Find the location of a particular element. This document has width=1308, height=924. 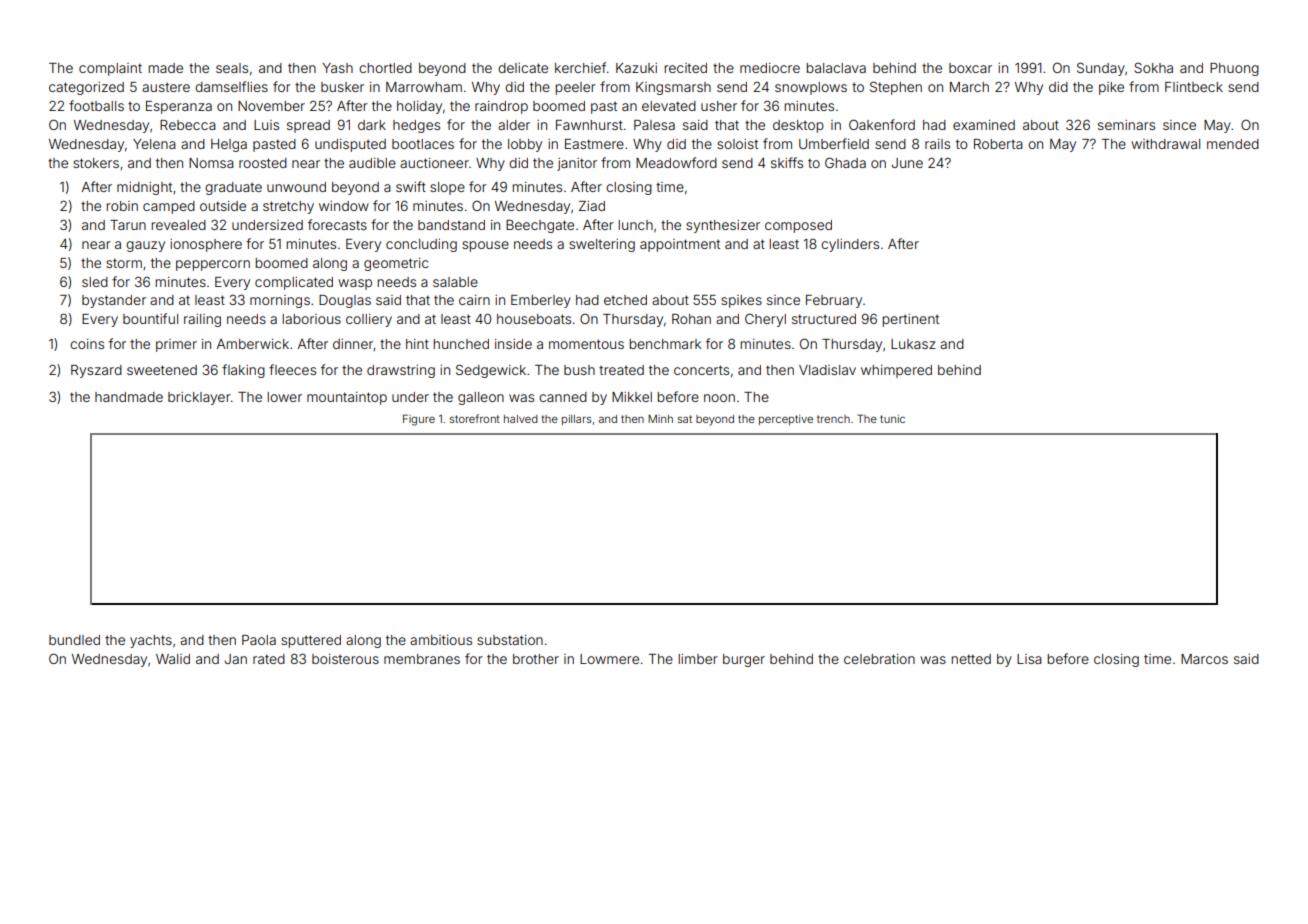

pillars is located at coordinates (577, 420).
